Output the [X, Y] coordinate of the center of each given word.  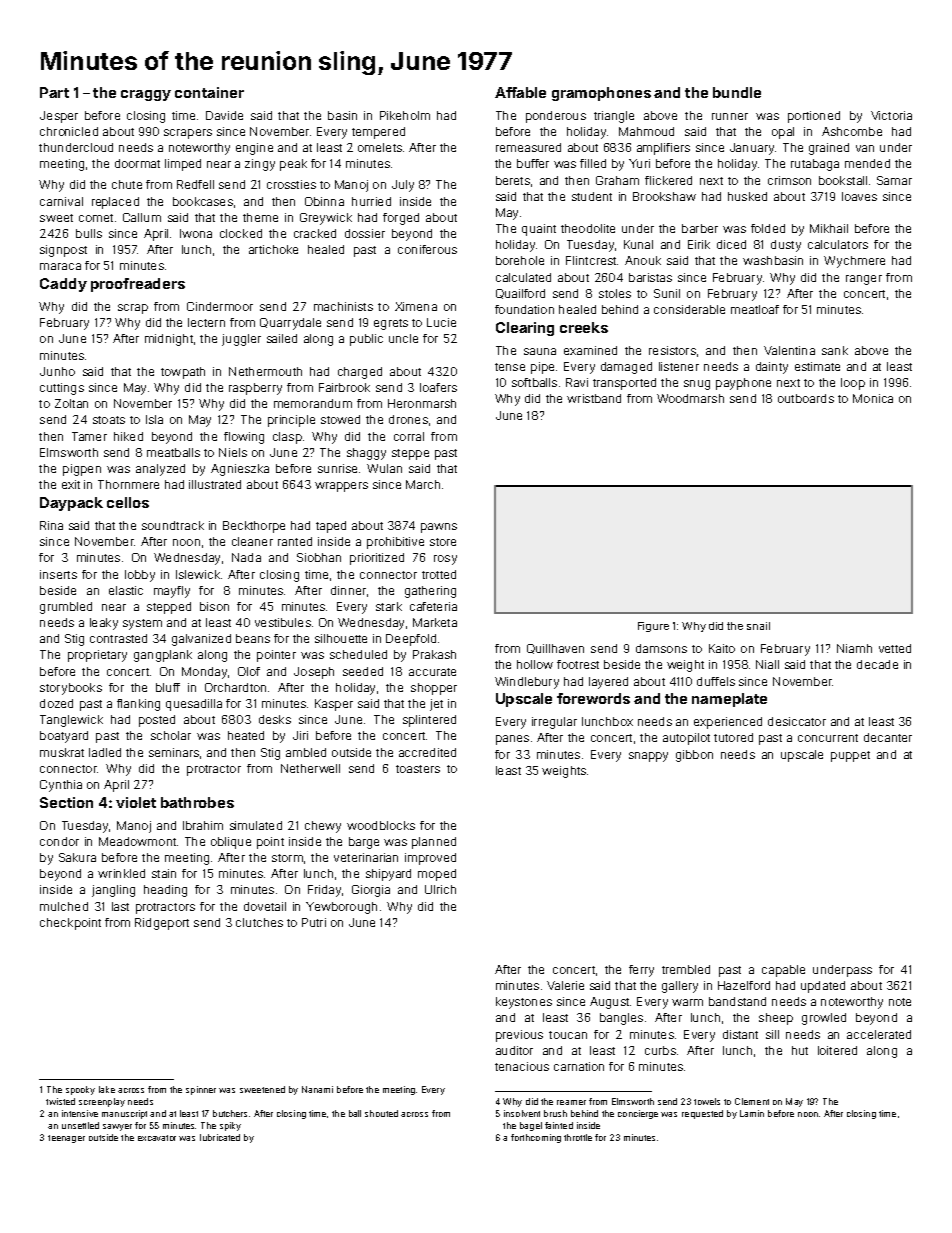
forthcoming [536, 1138]
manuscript [124, 1114]
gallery [680, 987]
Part [54, 92]
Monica [873, 398]
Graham [617, 180]
